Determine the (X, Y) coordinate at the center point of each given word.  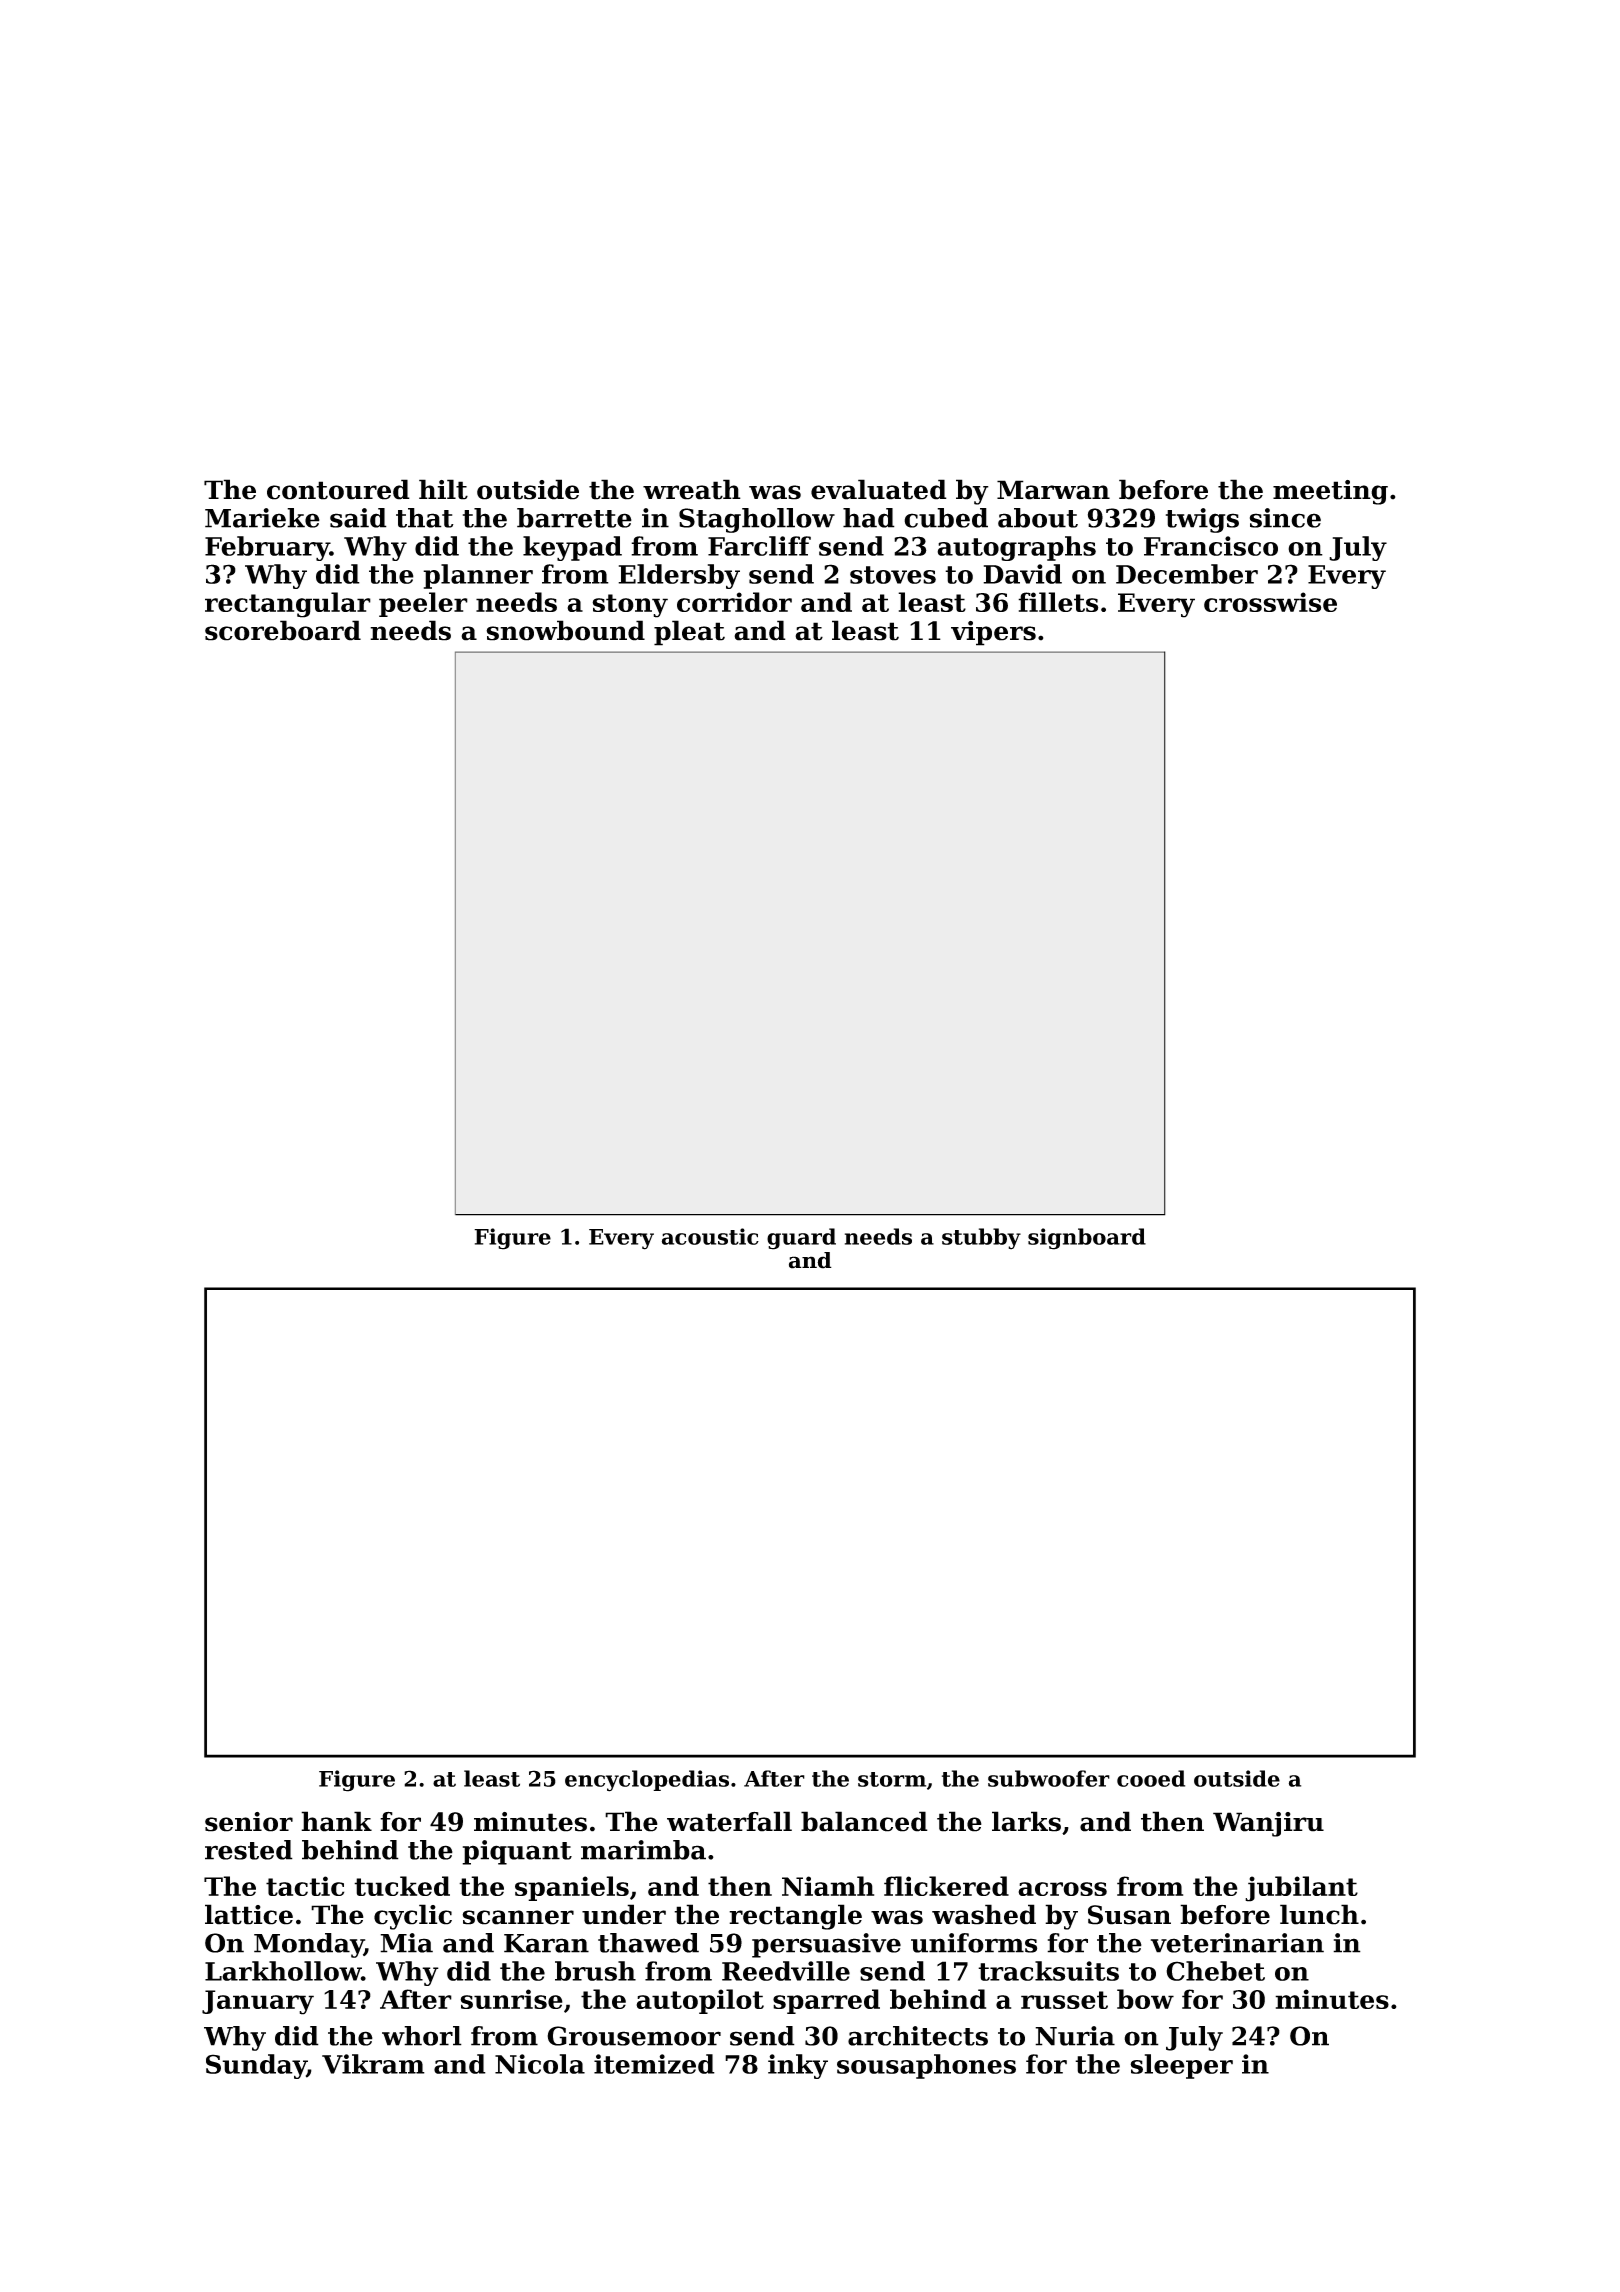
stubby (981, 1239)
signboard (1087, 1239)
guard (801, 1239)
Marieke (262, 518)
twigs (1202, 520)
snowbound (565, 630)
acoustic (710, 1236)
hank (336, 1821)
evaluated (879, 489)
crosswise (1270, 602)
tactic (305, 1886)
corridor (734, 602)
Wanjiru (1268, 1824)
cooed (1151, 1778)
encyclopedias (647, 1781)
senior (249, 1822)
